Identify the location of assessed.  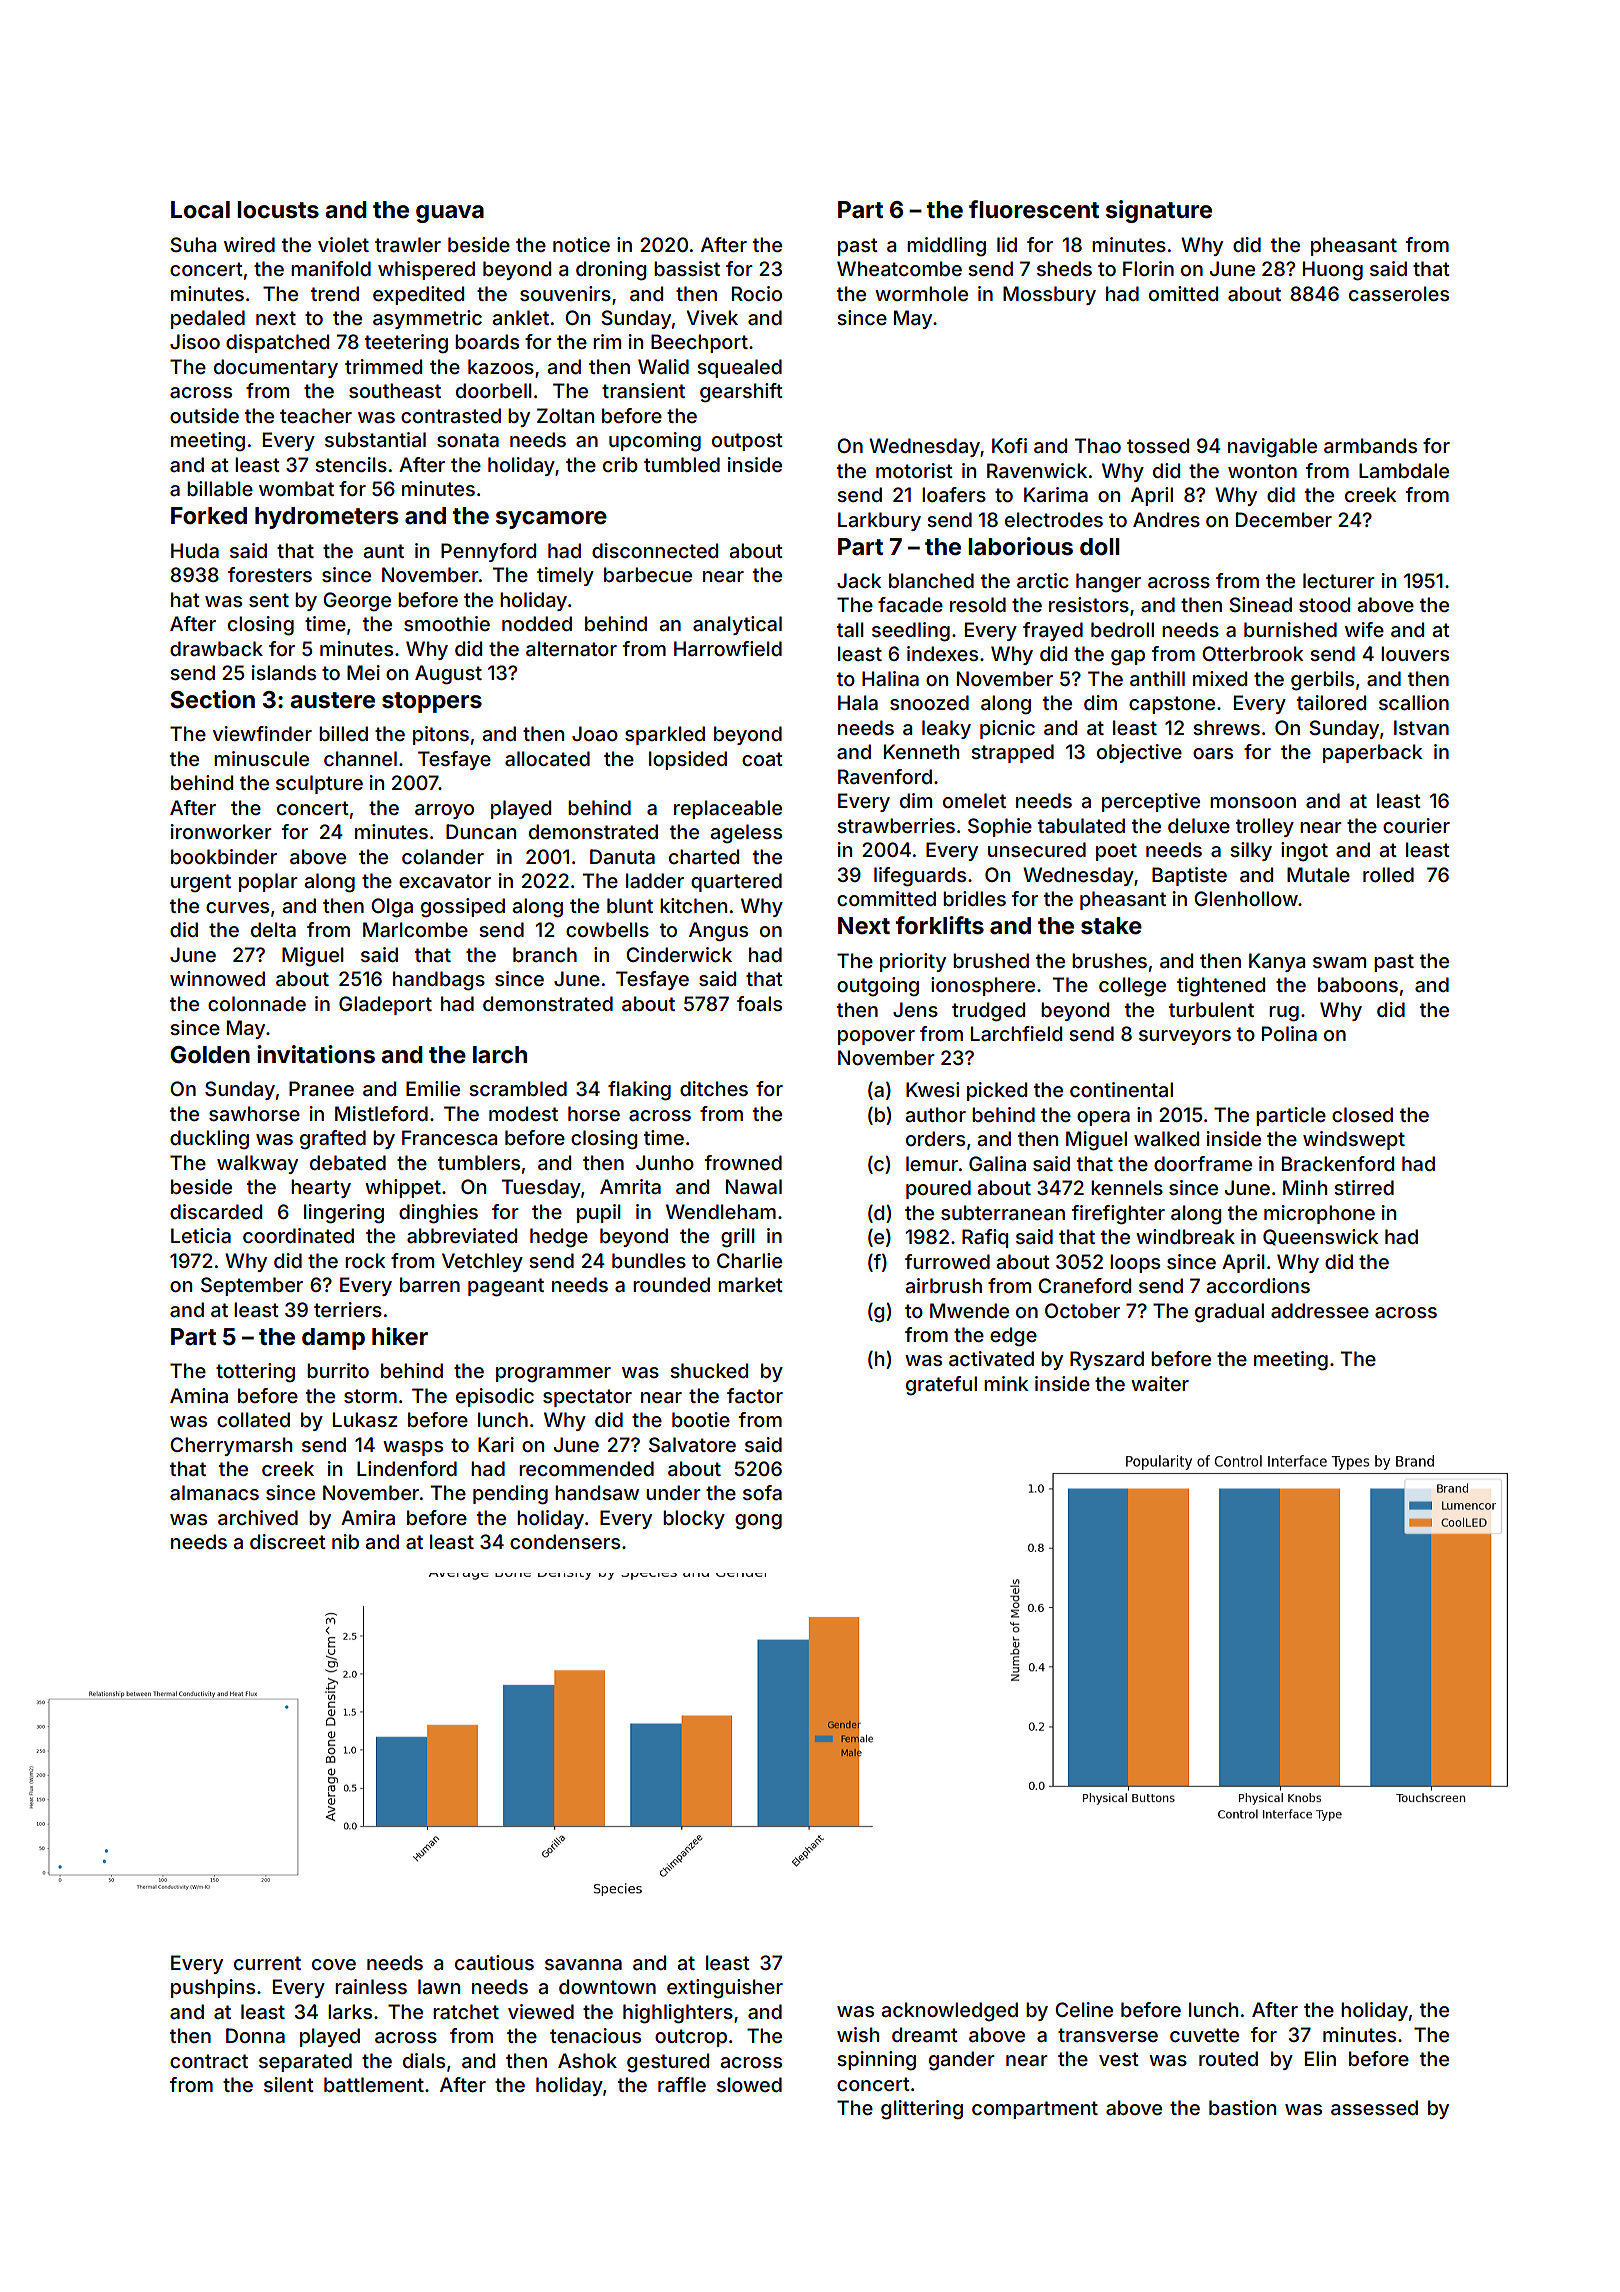
(1374, 2107).
